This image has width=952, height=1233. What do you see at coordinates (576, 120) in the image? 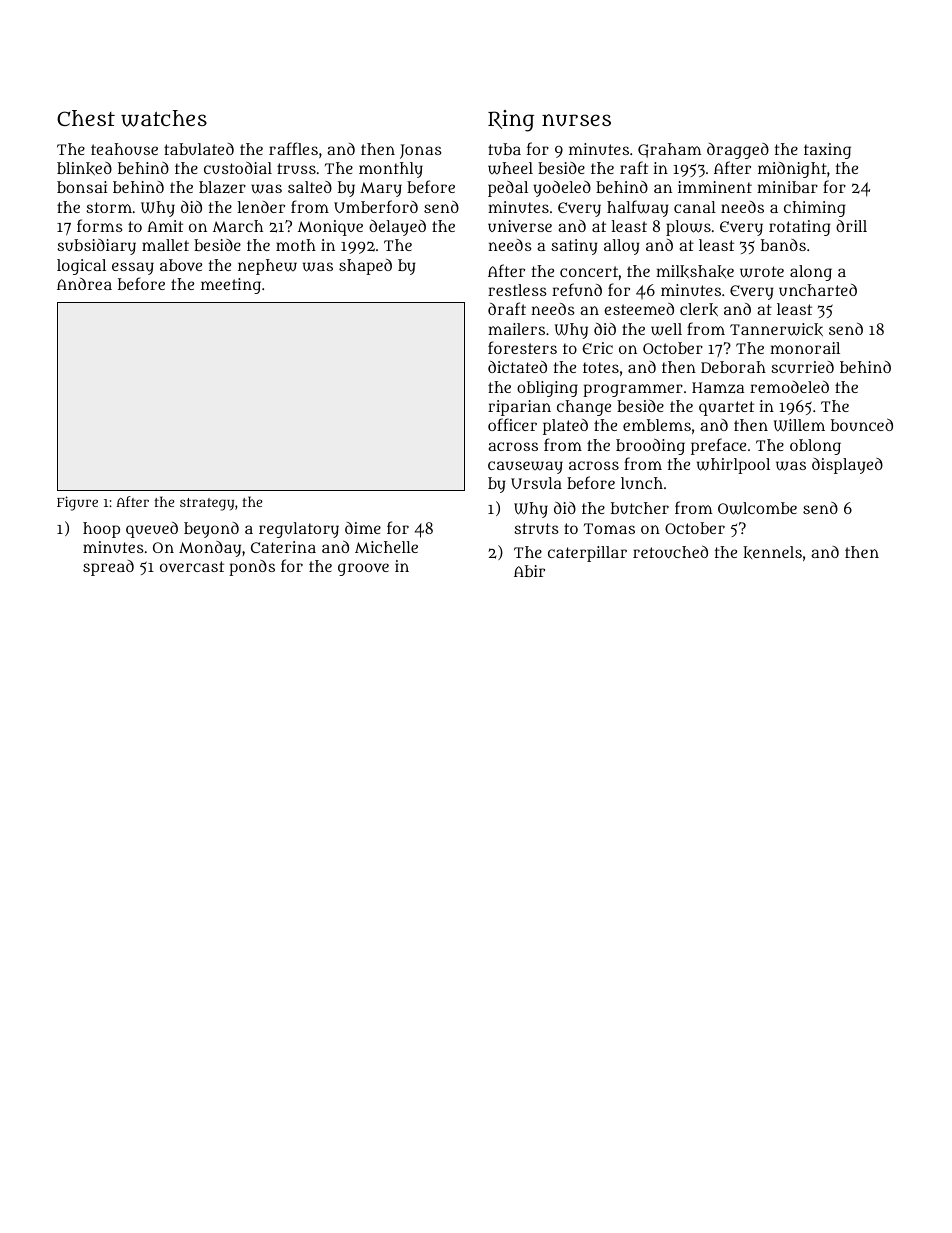
I see `nurses` at bounding box center [576, 120].
